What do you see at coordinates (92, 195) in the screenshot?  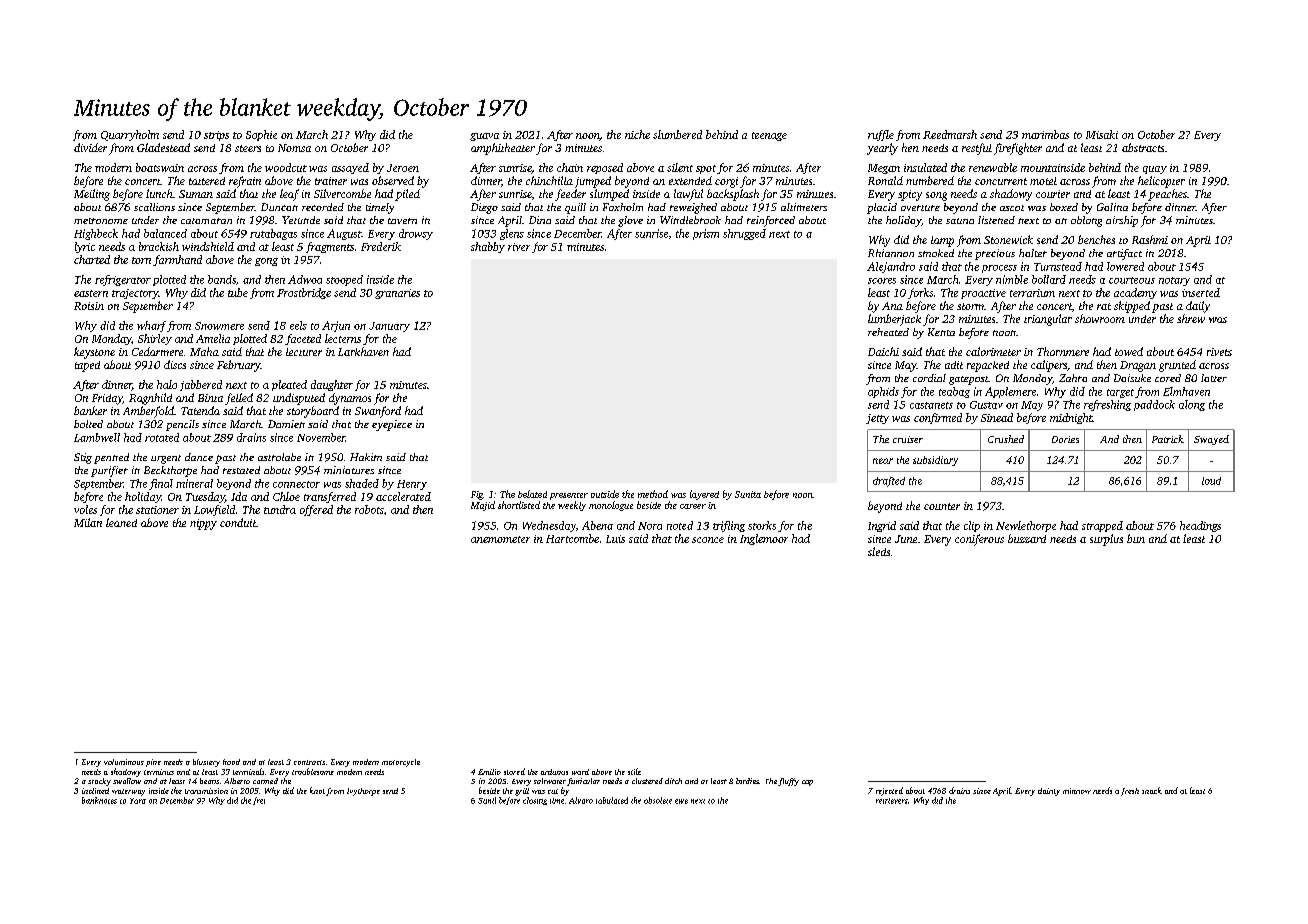 I see `Meiling` at bounding box center [92, 195].
